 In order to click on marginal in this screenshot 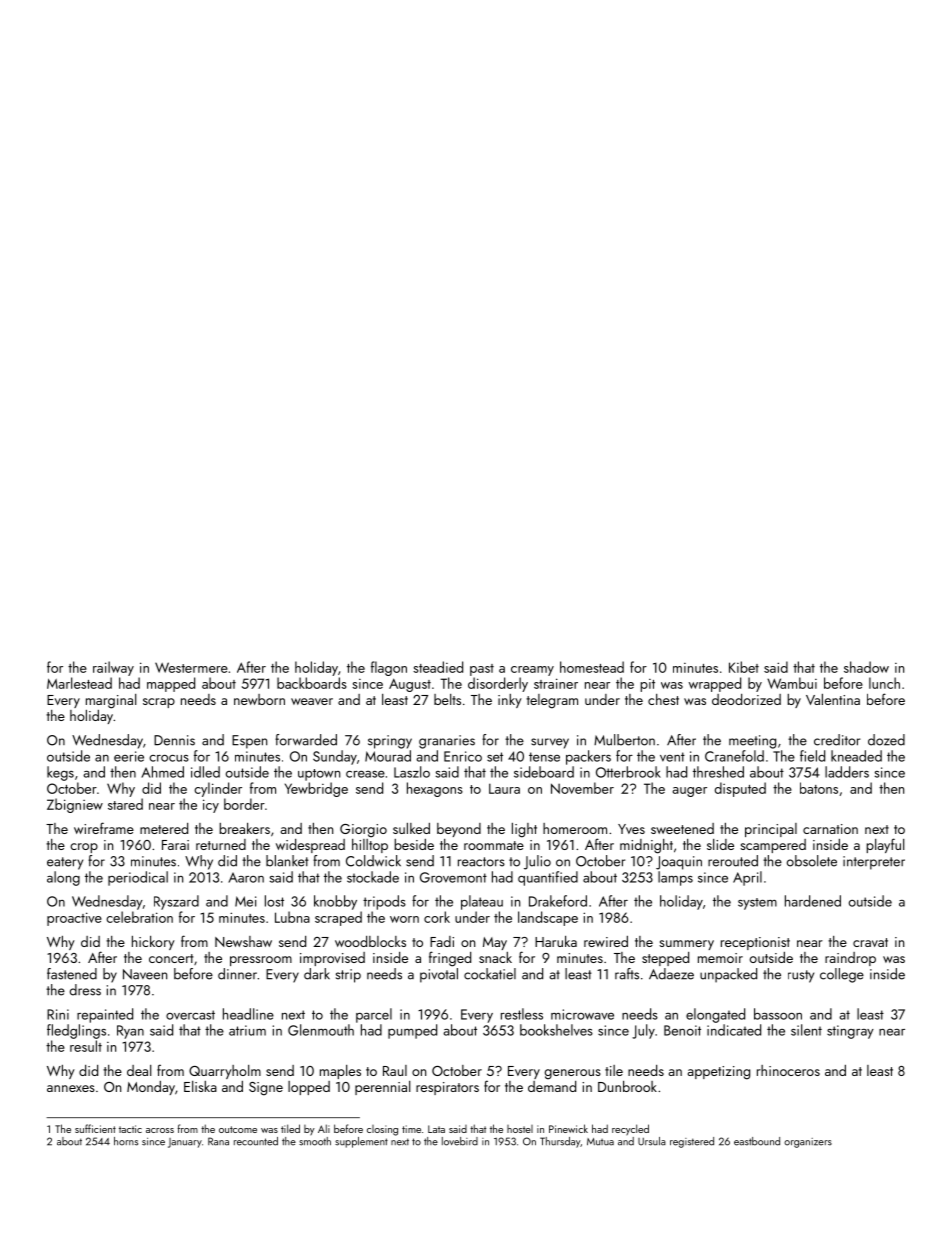, I will do `click(111, 701)`.
